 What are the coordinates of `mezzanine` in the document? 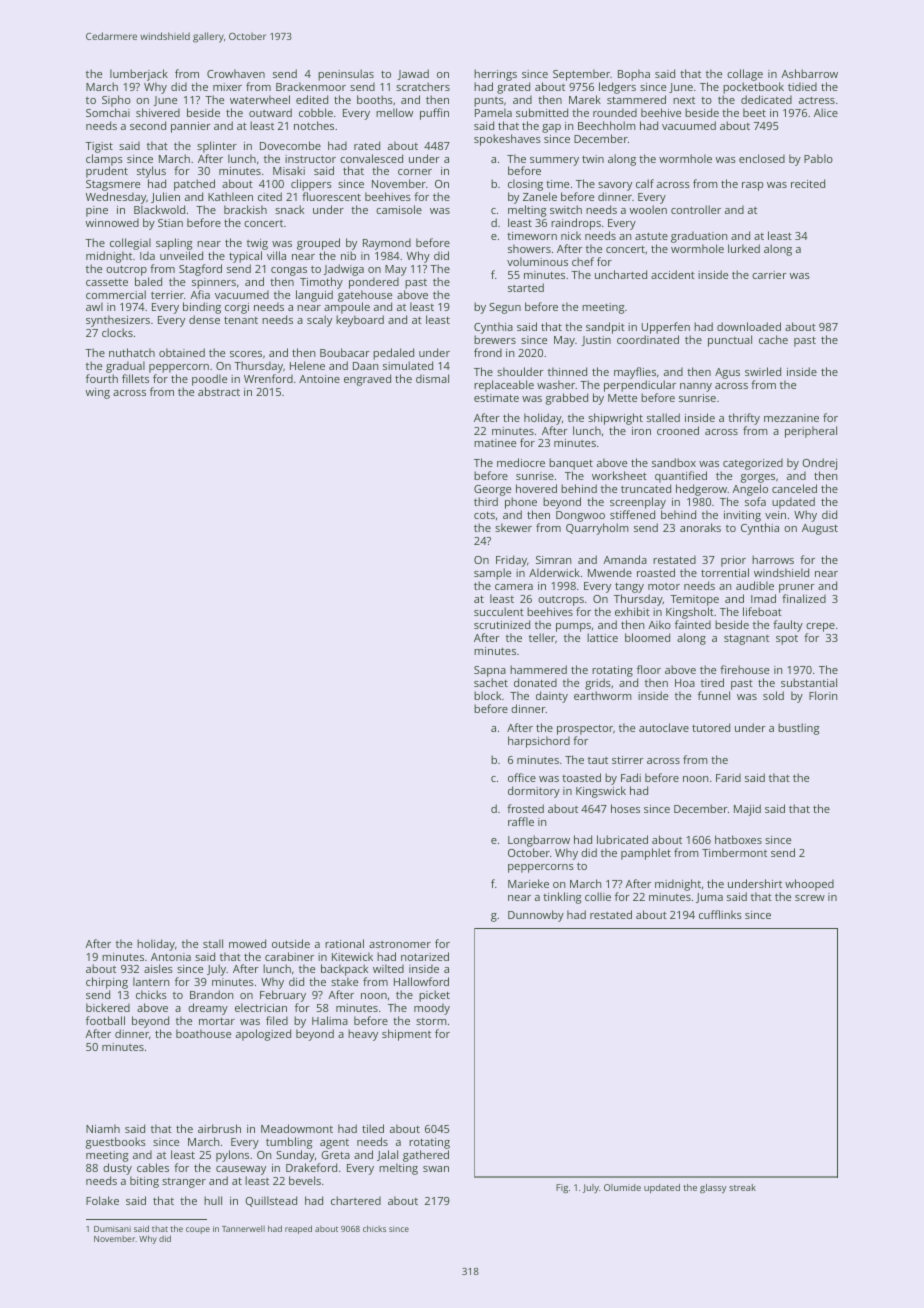 It's located at (791, 418).
